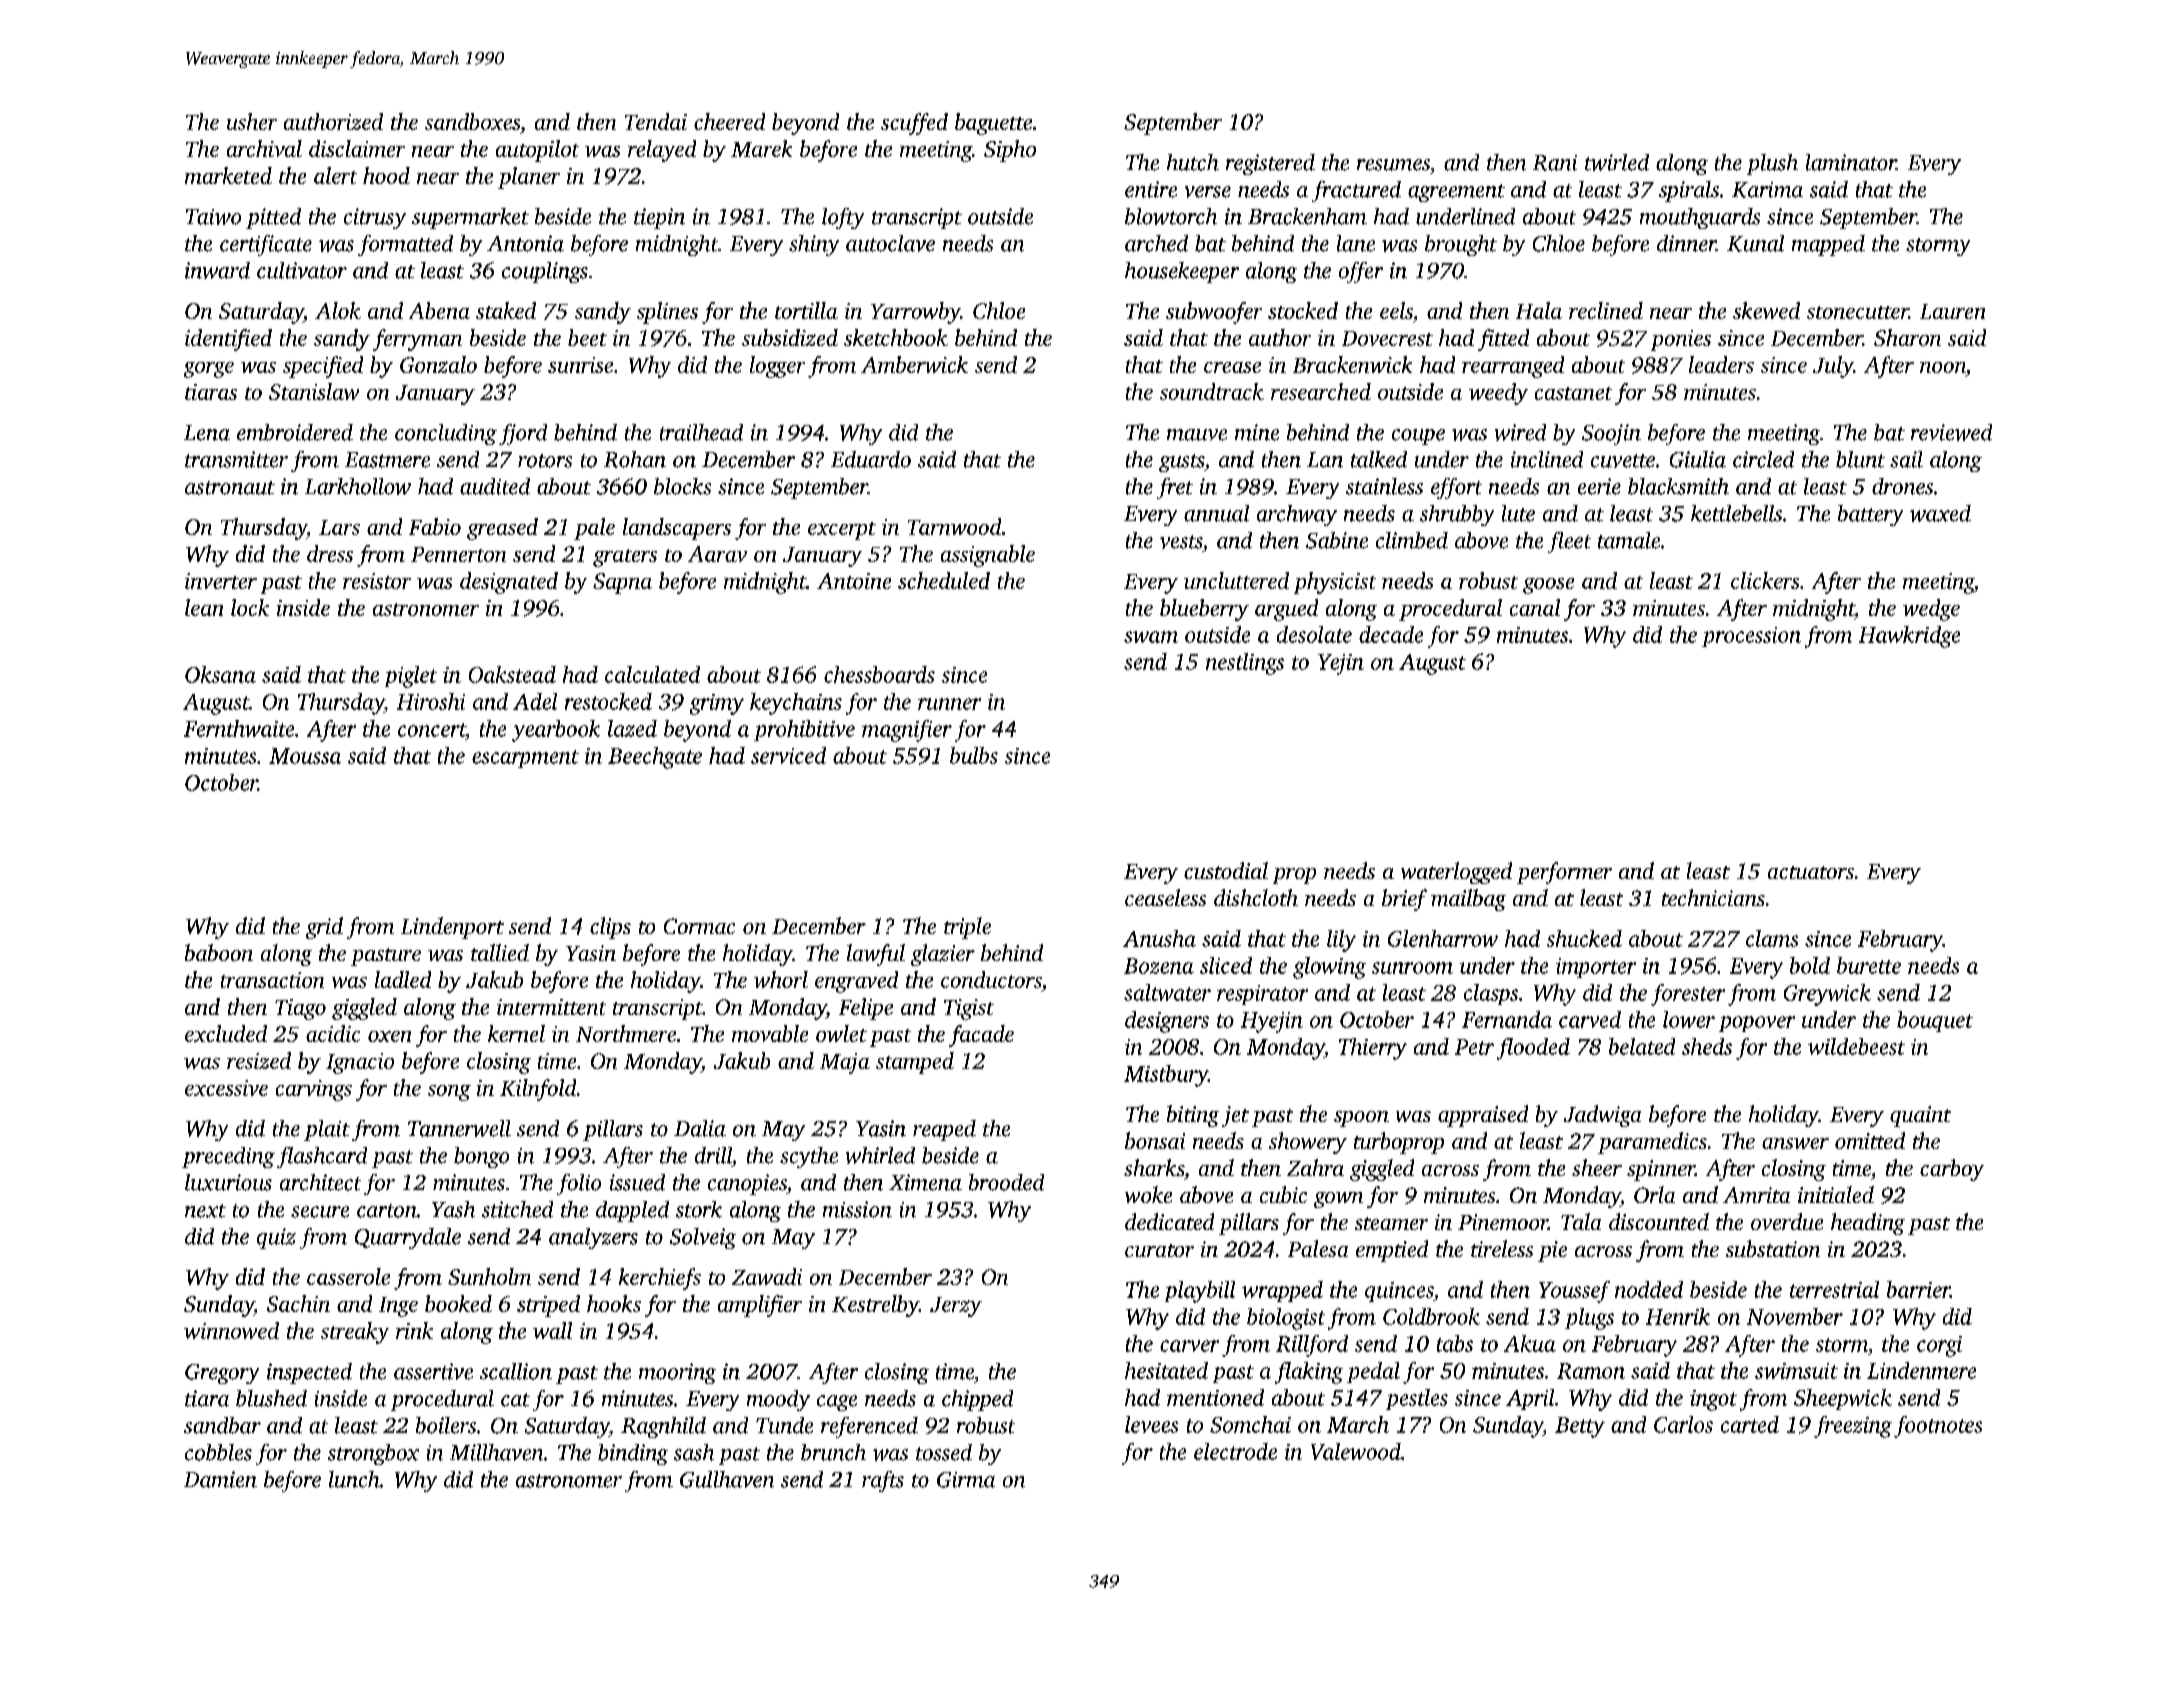 Image resolution: width=2178 pixels, height=1683 pixels. Describe the element at coordinates (1686, 243) in the document. I see `dinner` at that location.
